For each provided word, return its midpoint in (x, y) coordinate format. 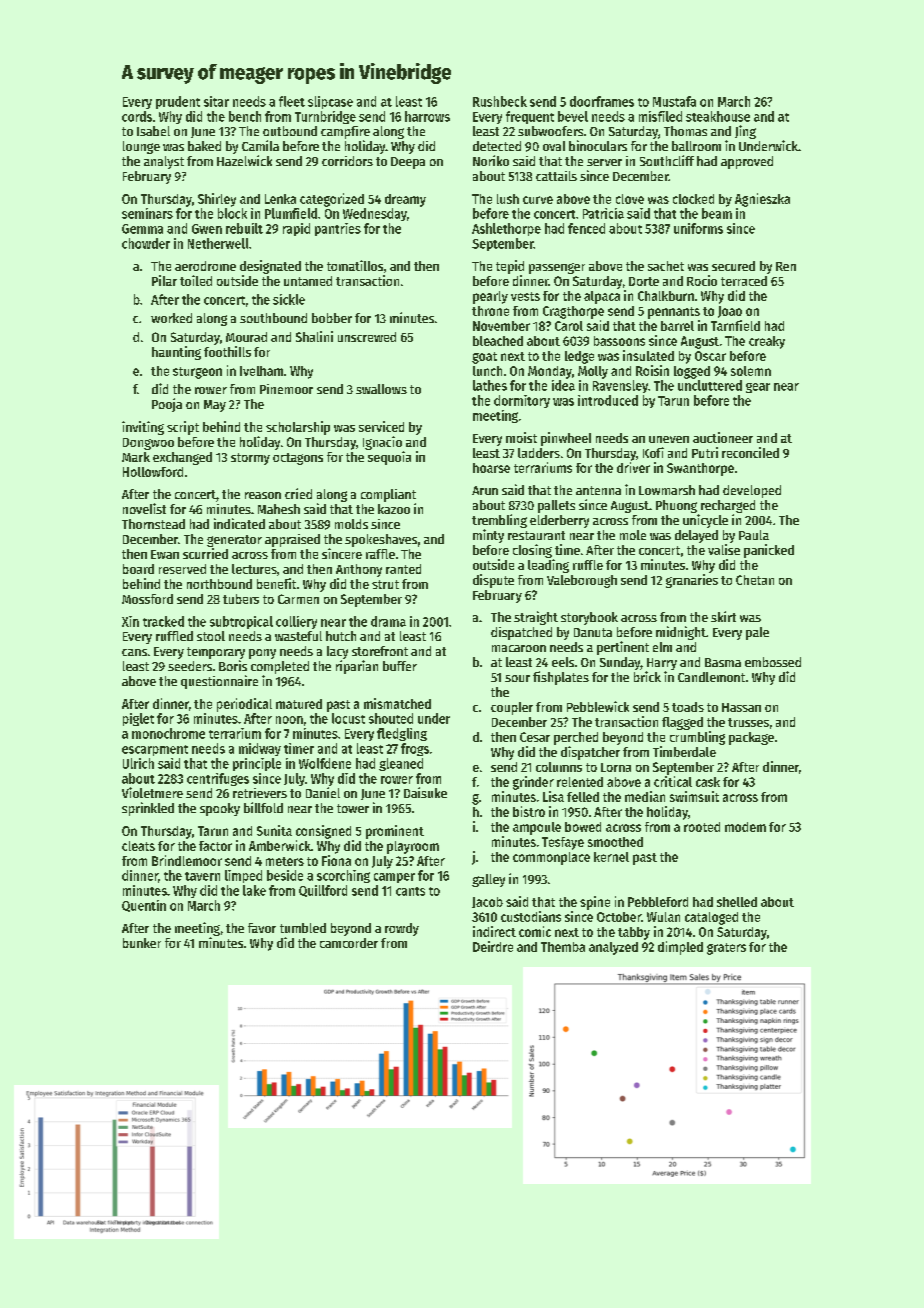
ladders (539, 453)
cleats (138, 846)
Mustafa (674, 101)
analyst (164, 162)
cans (134, 652)
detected (497, 146)
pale (757, 633)
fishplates (561, 678)
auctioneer (723, 437)
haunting (176, 353)
